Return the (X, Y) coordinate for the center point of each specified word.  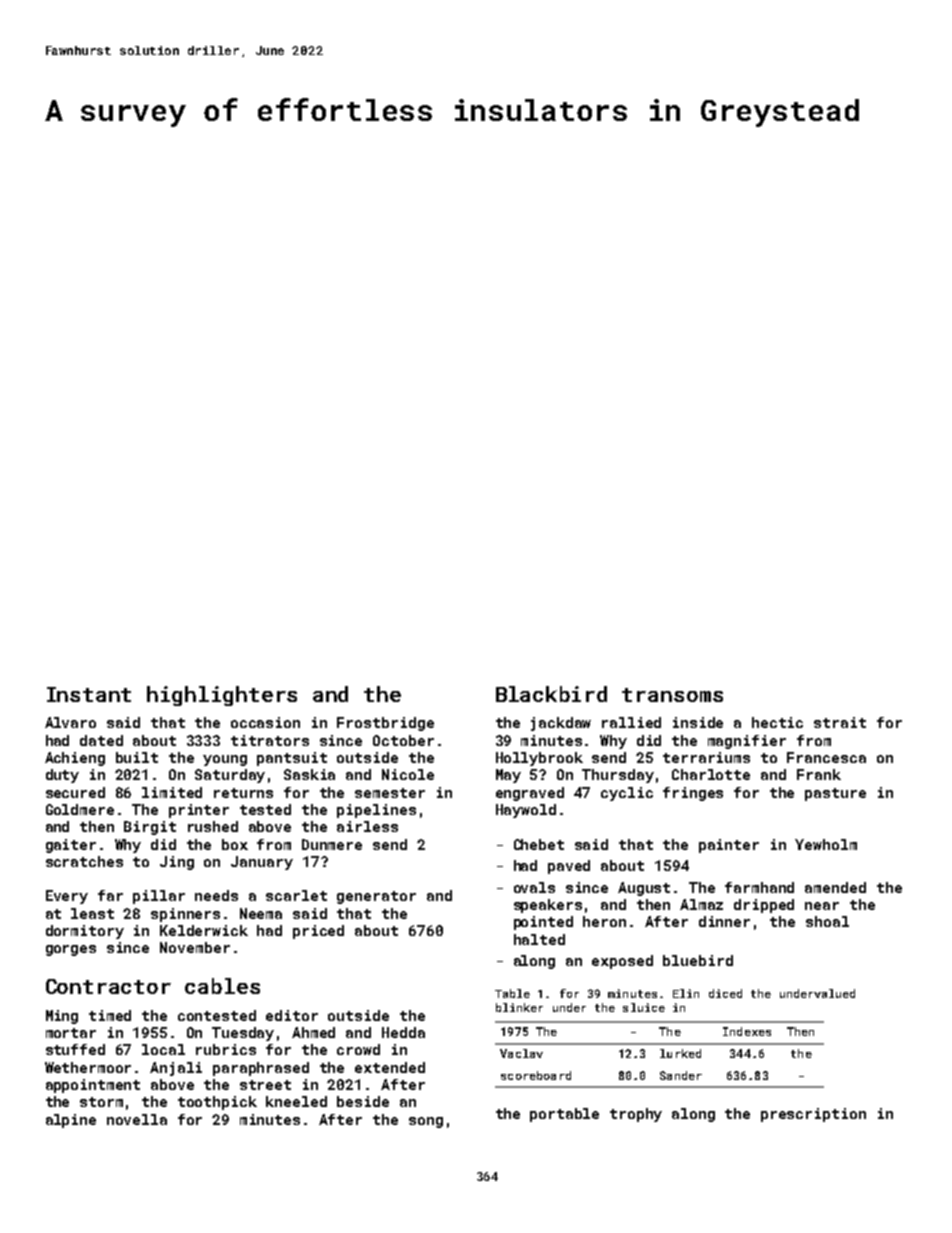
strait (840, 722)
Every (67, 897)
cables (222, 986)
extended (390, 1067)
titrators (270, 740)
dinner (724, 921)
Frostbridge (385, 724)
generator (376, 897)
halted (539, 939)
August (644, 889)
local (163, 1049)
